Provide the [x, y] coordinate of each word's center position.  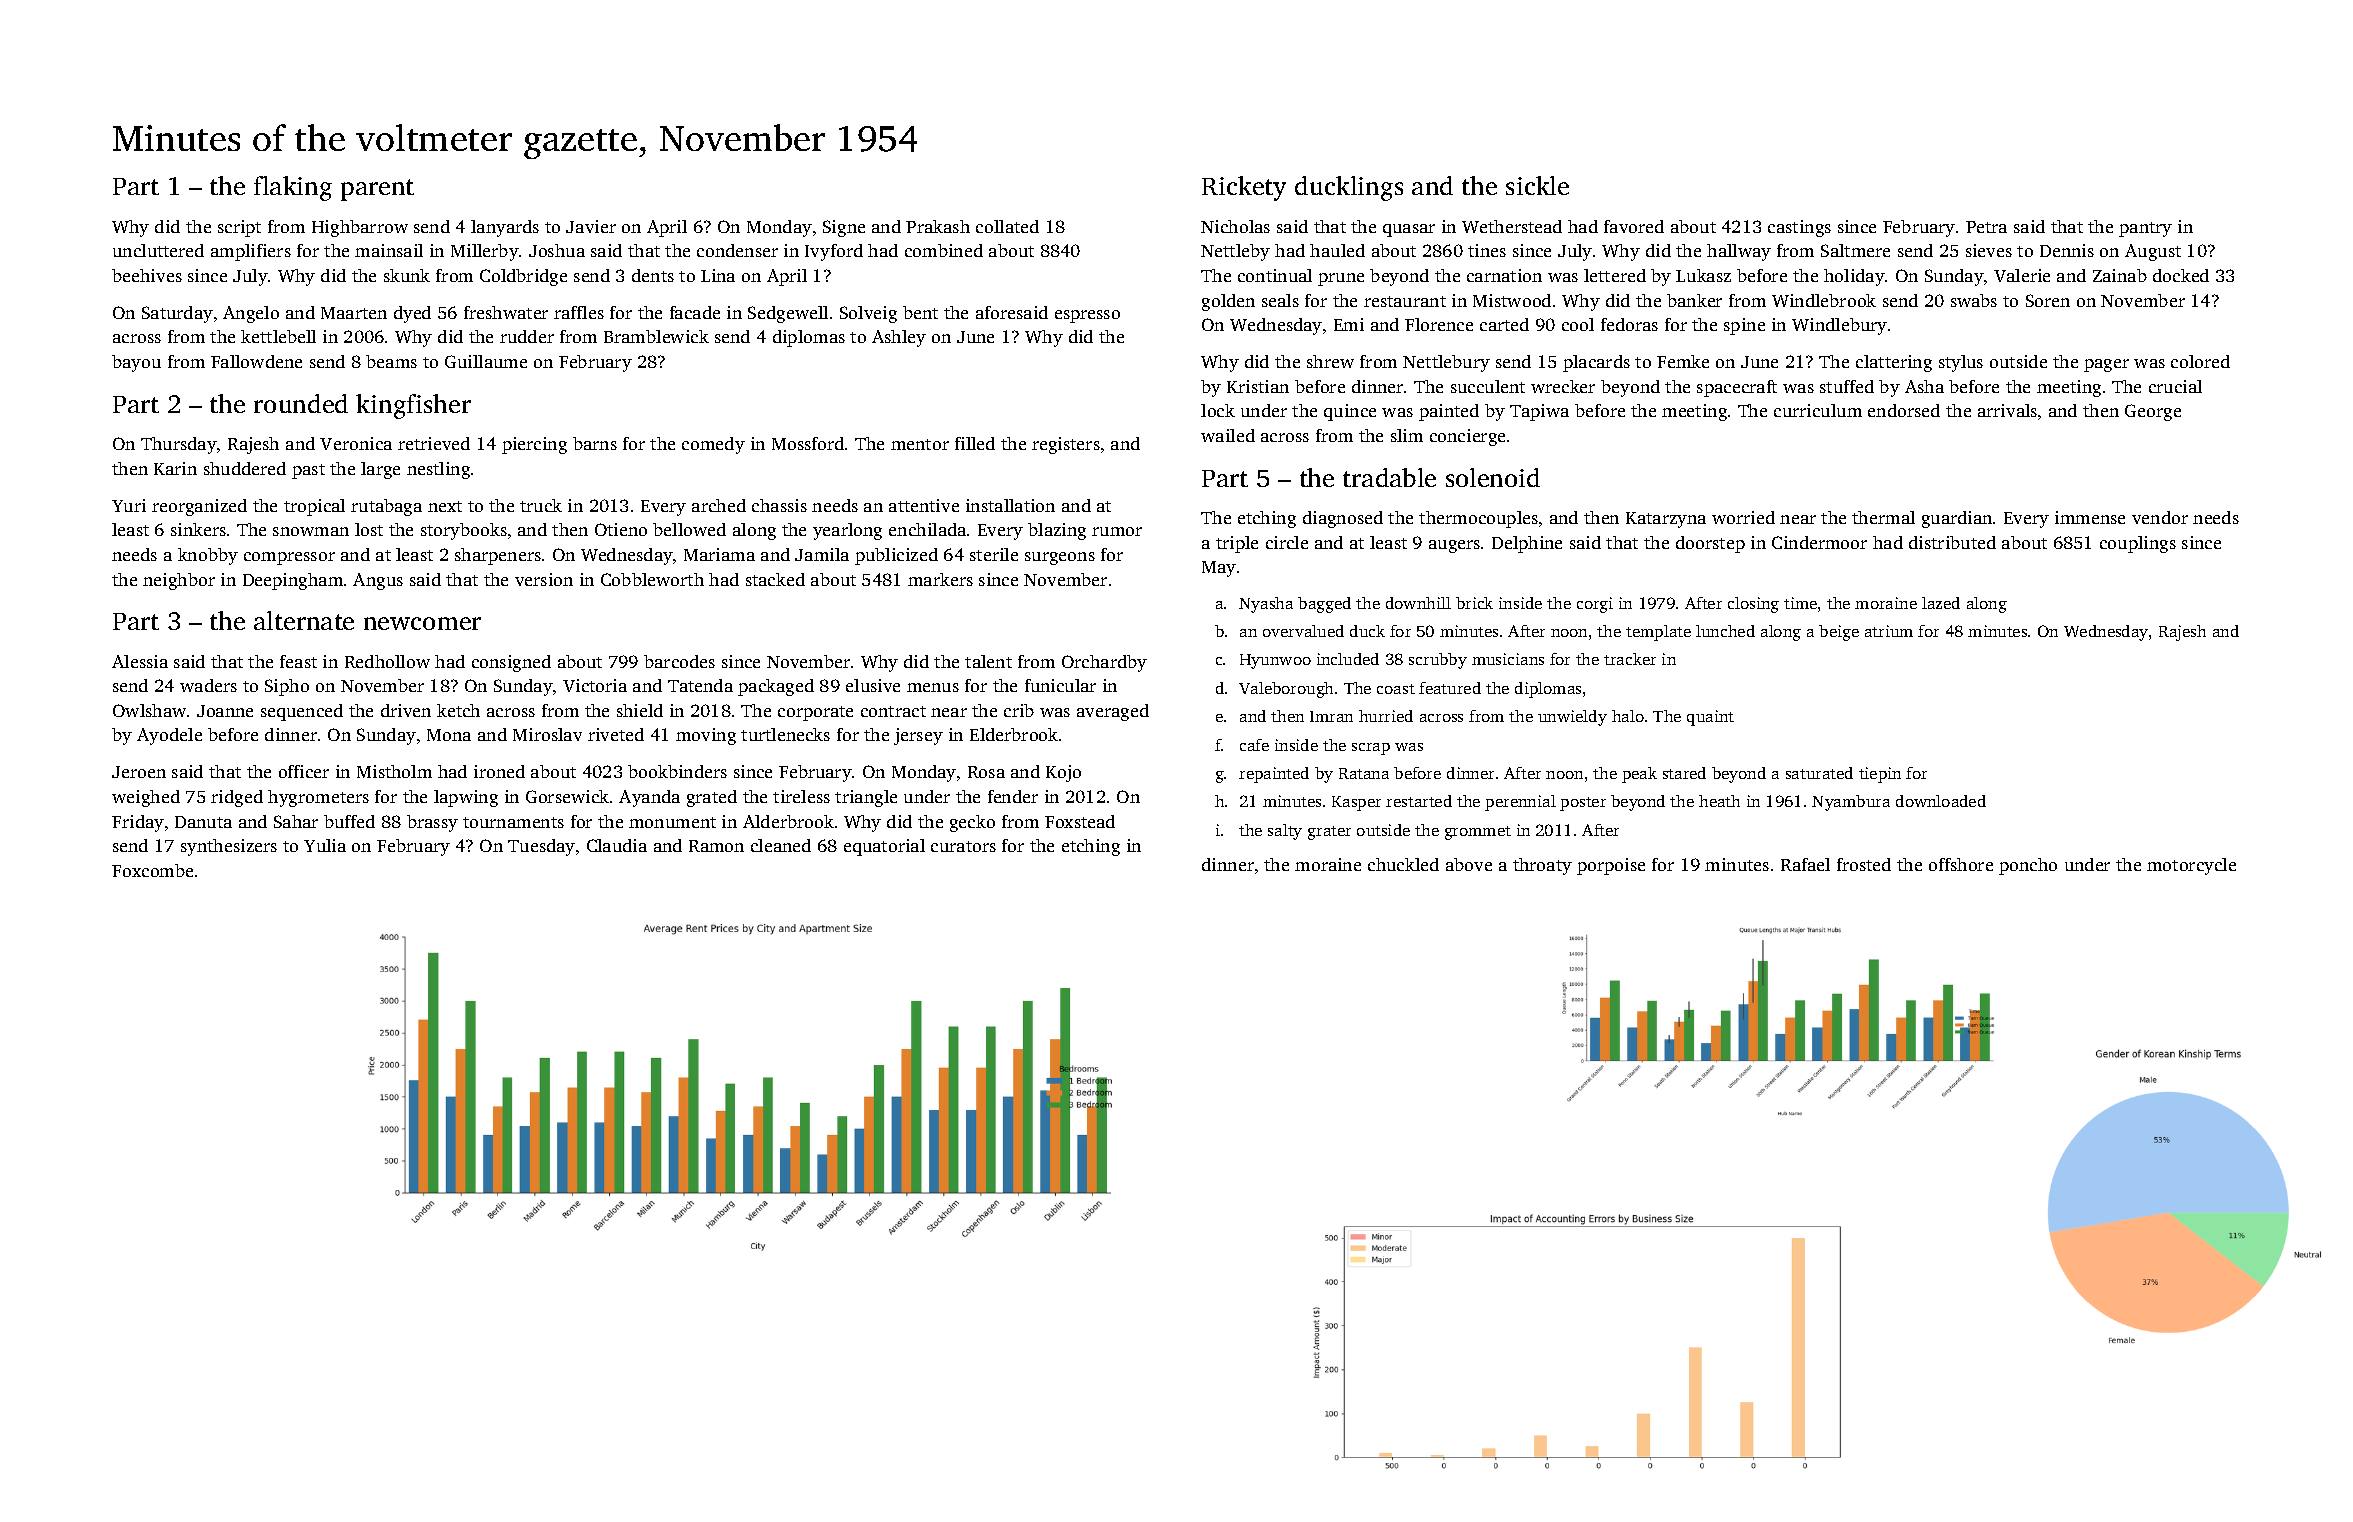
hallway [1739, 252]
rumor [1117, 531]
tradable [1389, 477]
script [239, 228]
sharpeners [498, 556]
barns [595, 443]
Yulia [325, 845]
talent [988, 661]
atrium [1889, 631]
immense [2090, 517]
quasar [1409, 230]
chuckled [1403, 864]
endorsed [1904, 410]
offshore [1961, 864]
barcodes [679, 661]
